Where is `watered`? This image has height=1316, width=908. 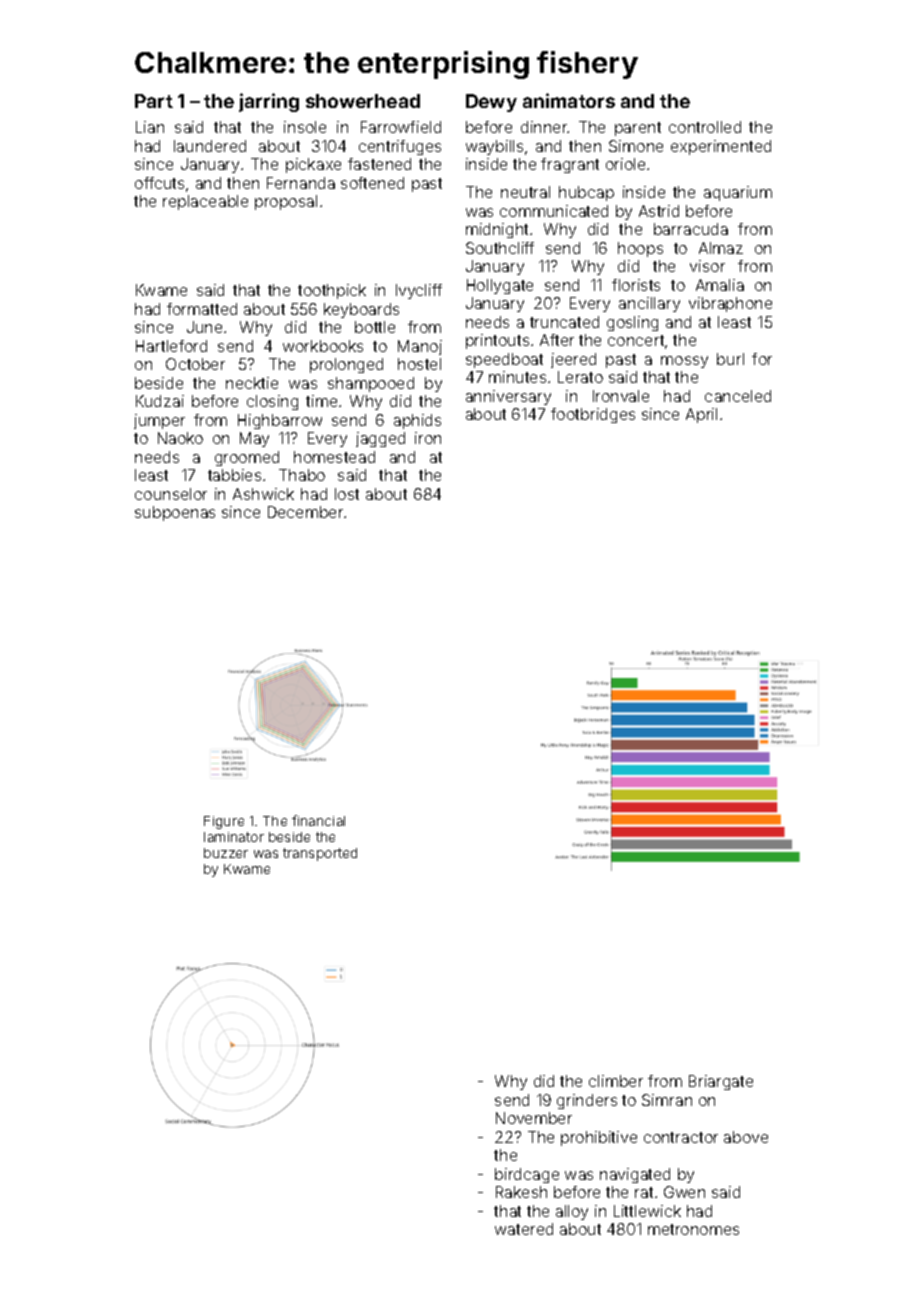 watered is located at coordinates (524, 1229).
